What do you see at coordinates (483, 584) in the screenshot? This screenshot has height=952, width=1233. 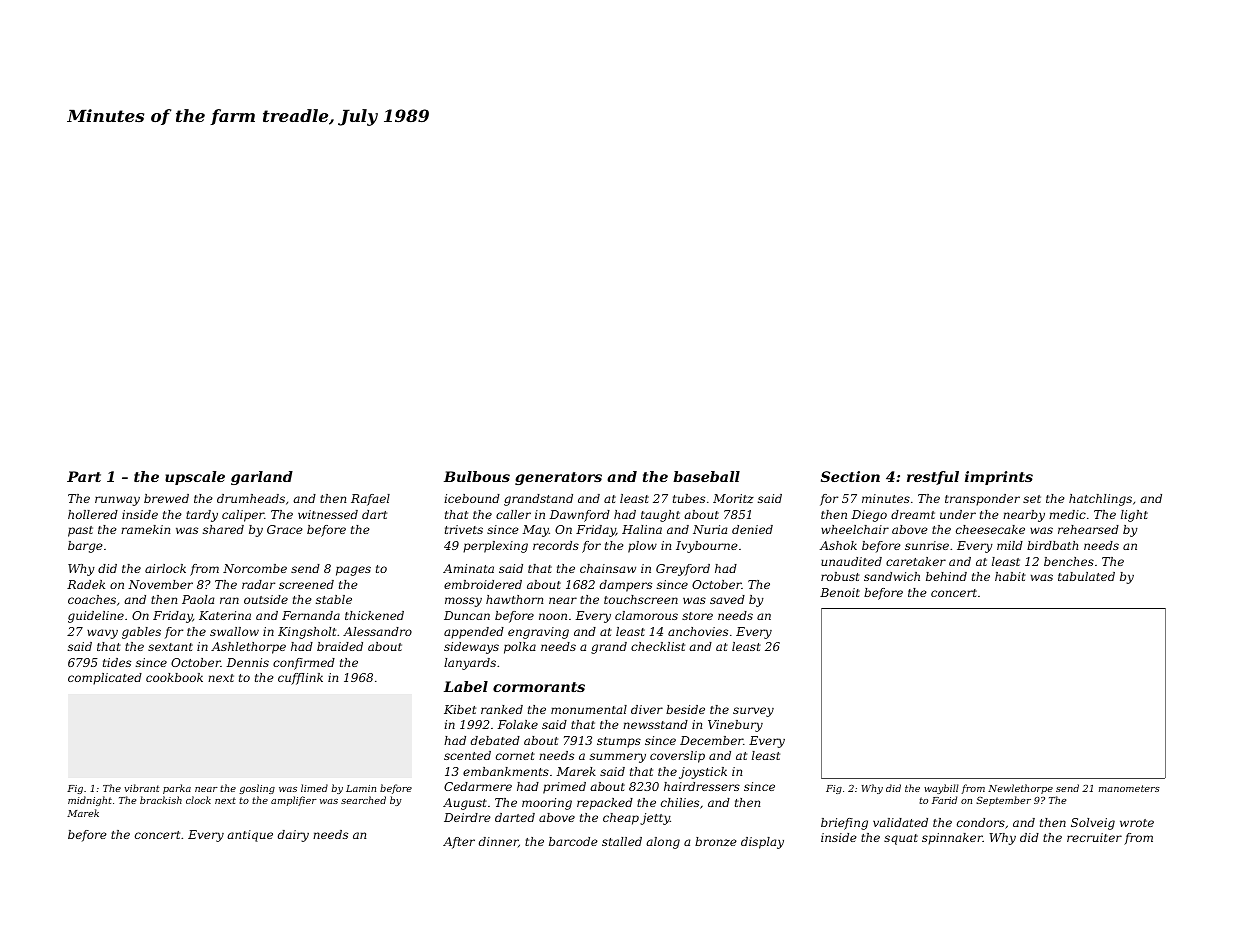 I see `embroidered` at bounding box center [483, 584].
